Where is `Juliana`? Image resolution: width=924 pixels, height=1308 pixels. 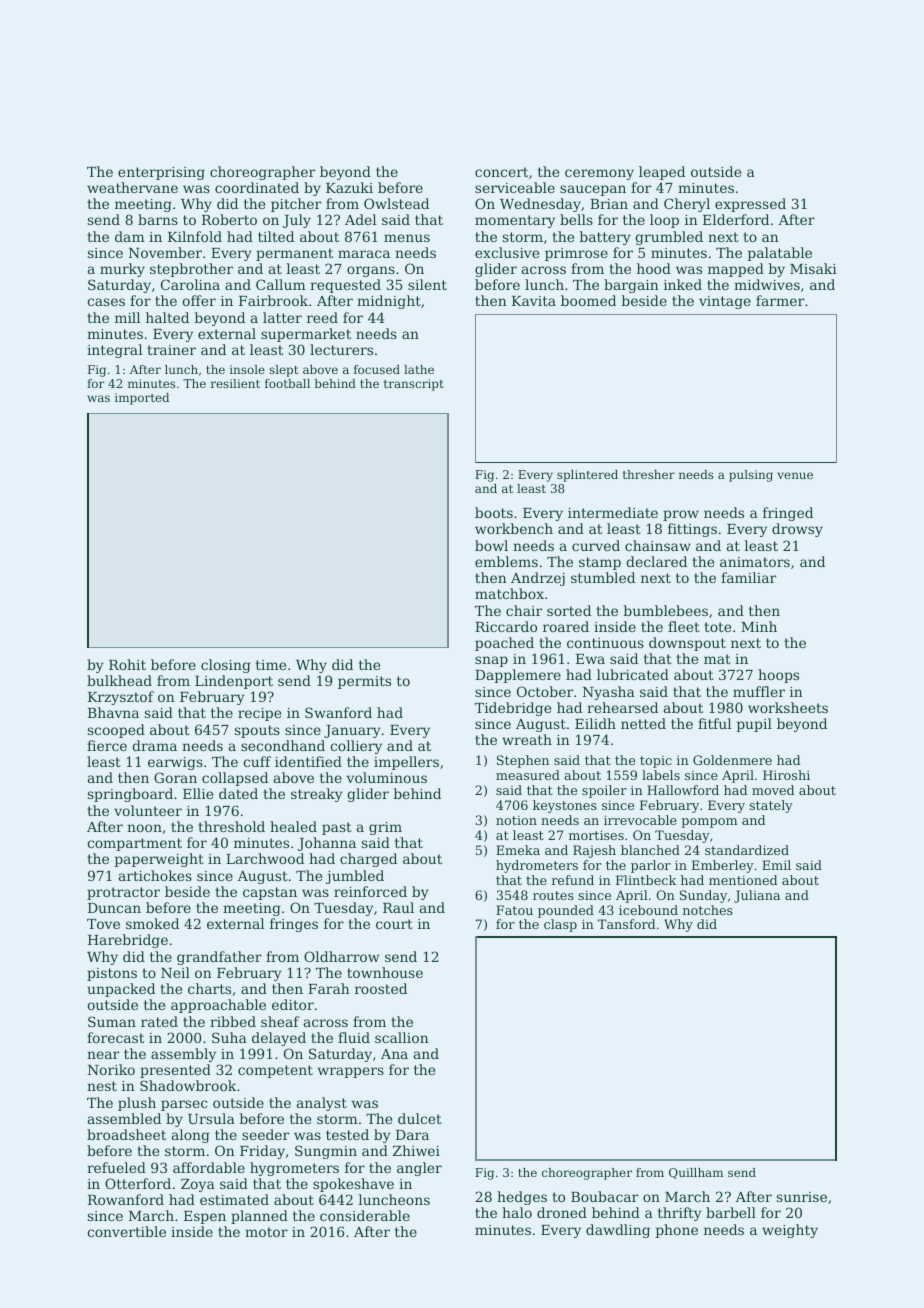 Juliana is located at coordinates (757, 896).
